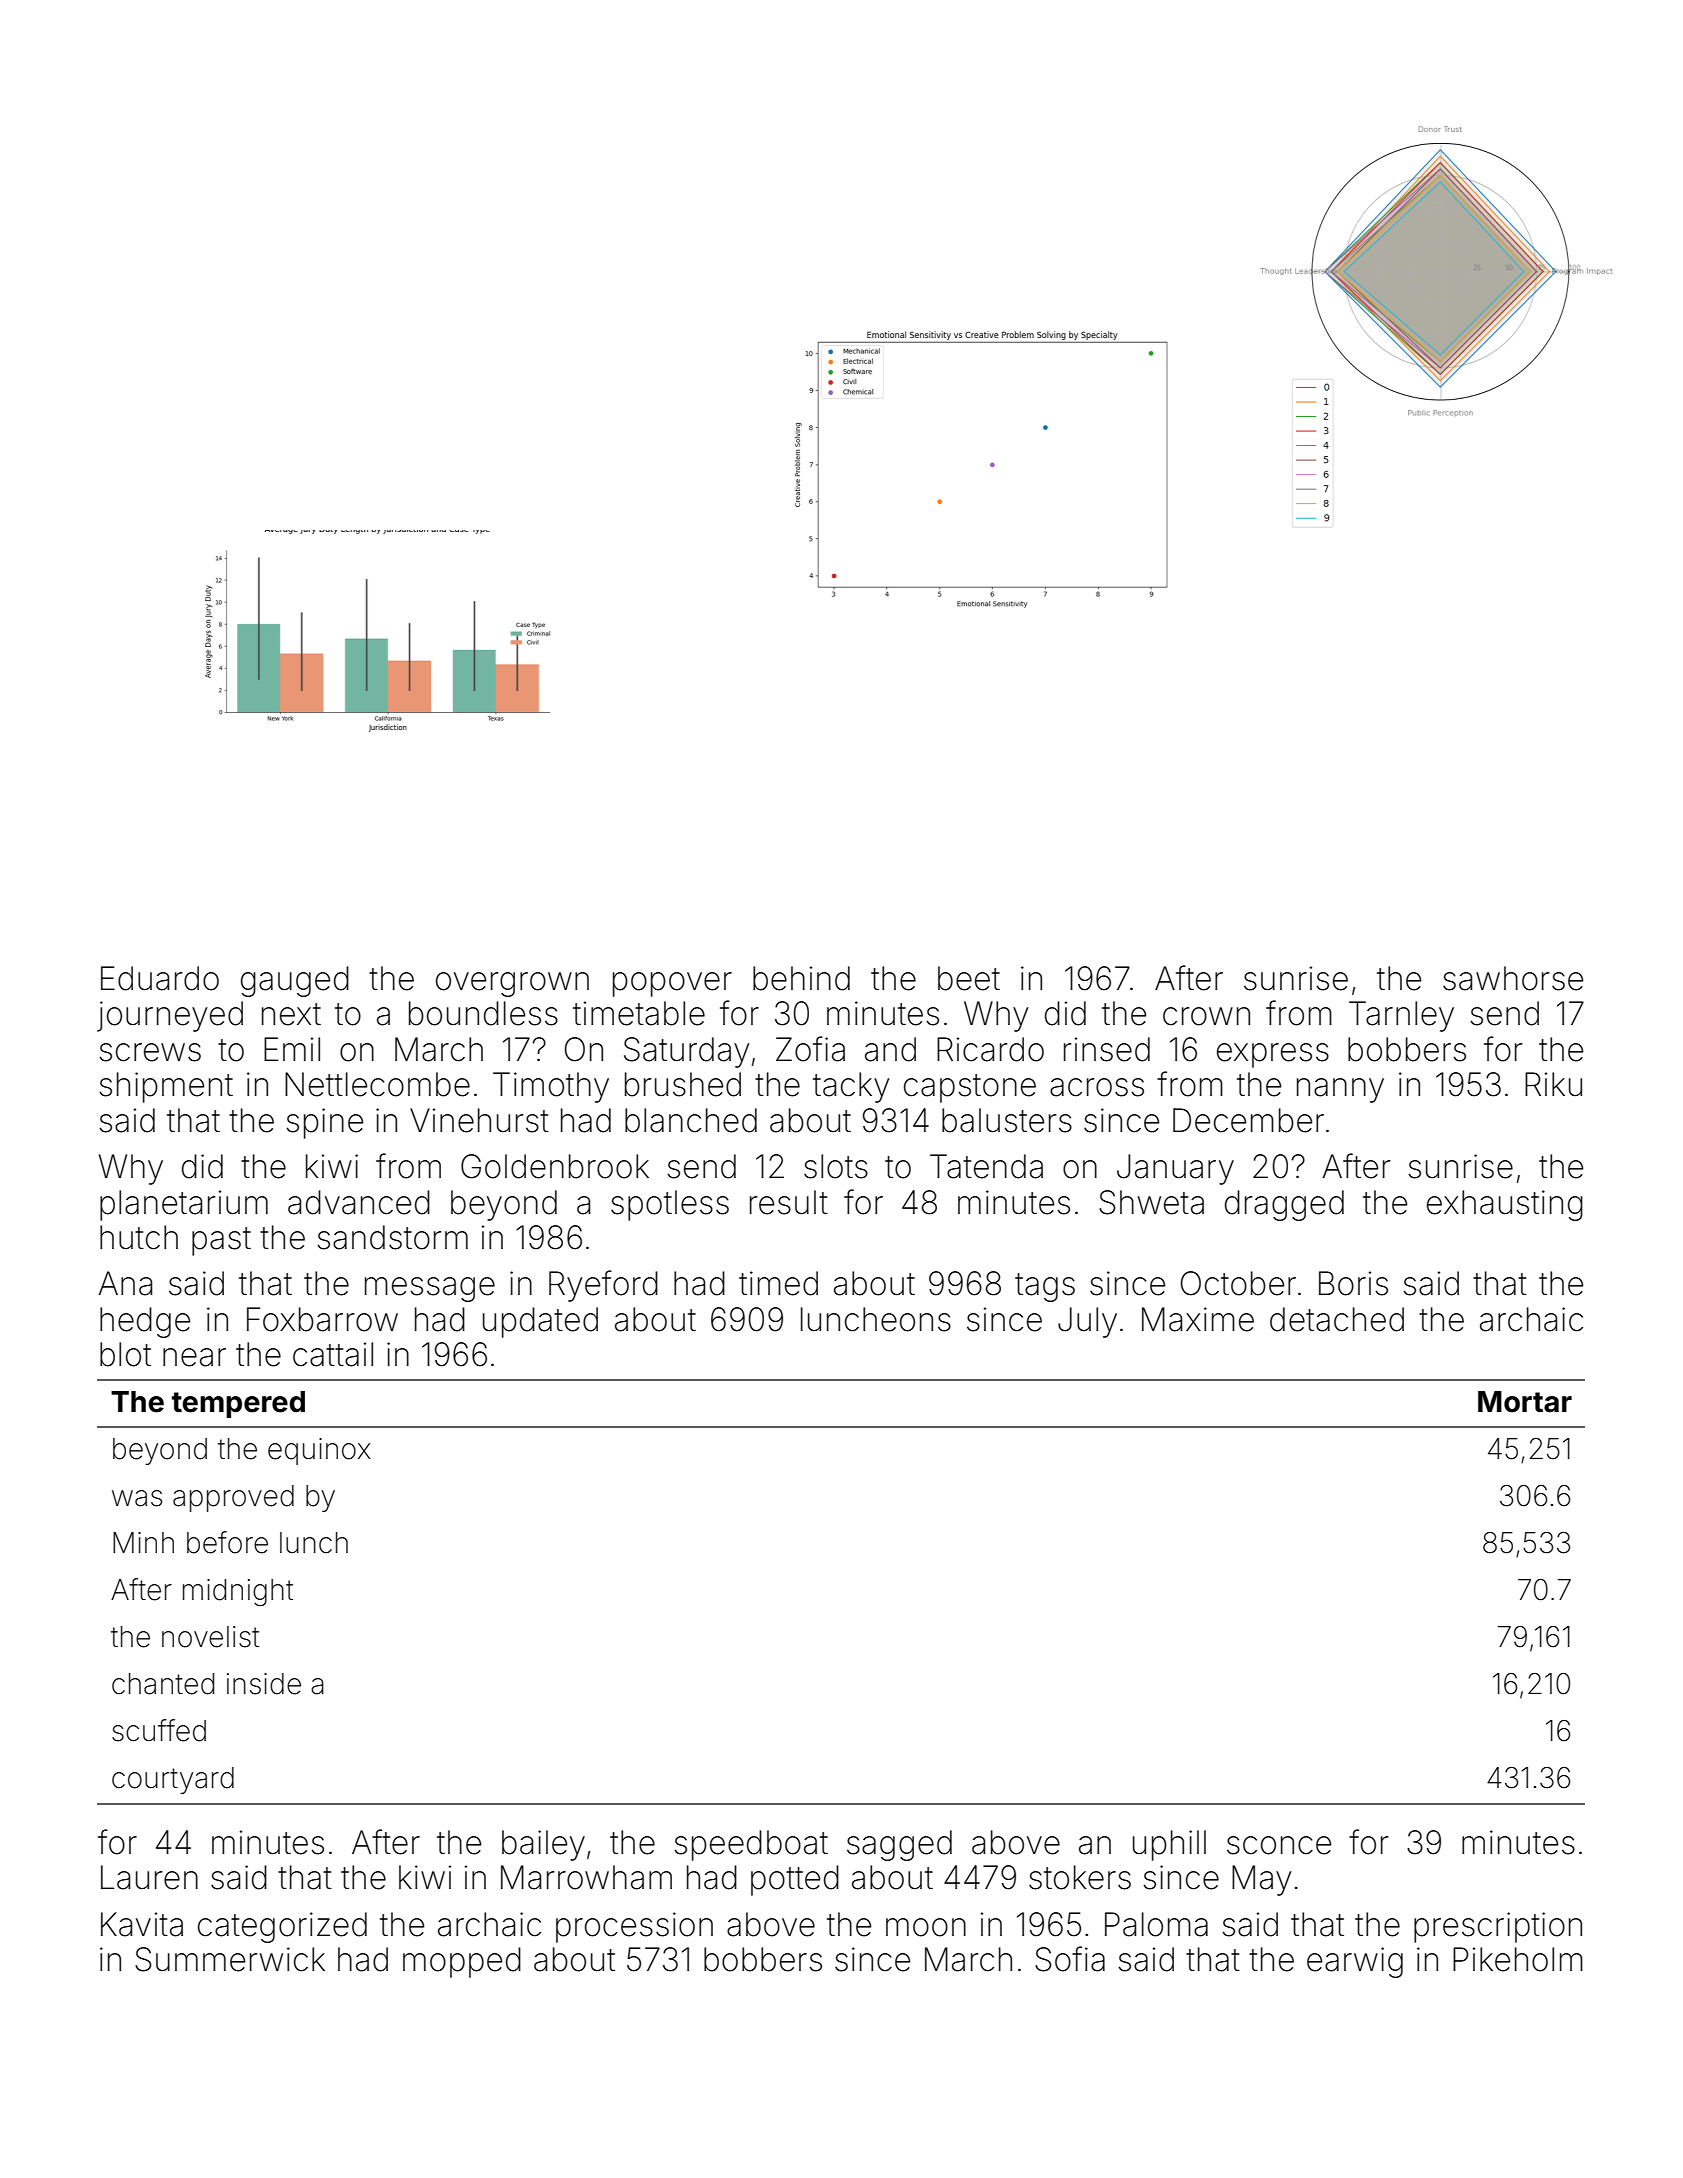 This document has height=2178, width=1683. Describe the element at coordinates (230, 1959) in the document. I see `Summerwick` at that location.
